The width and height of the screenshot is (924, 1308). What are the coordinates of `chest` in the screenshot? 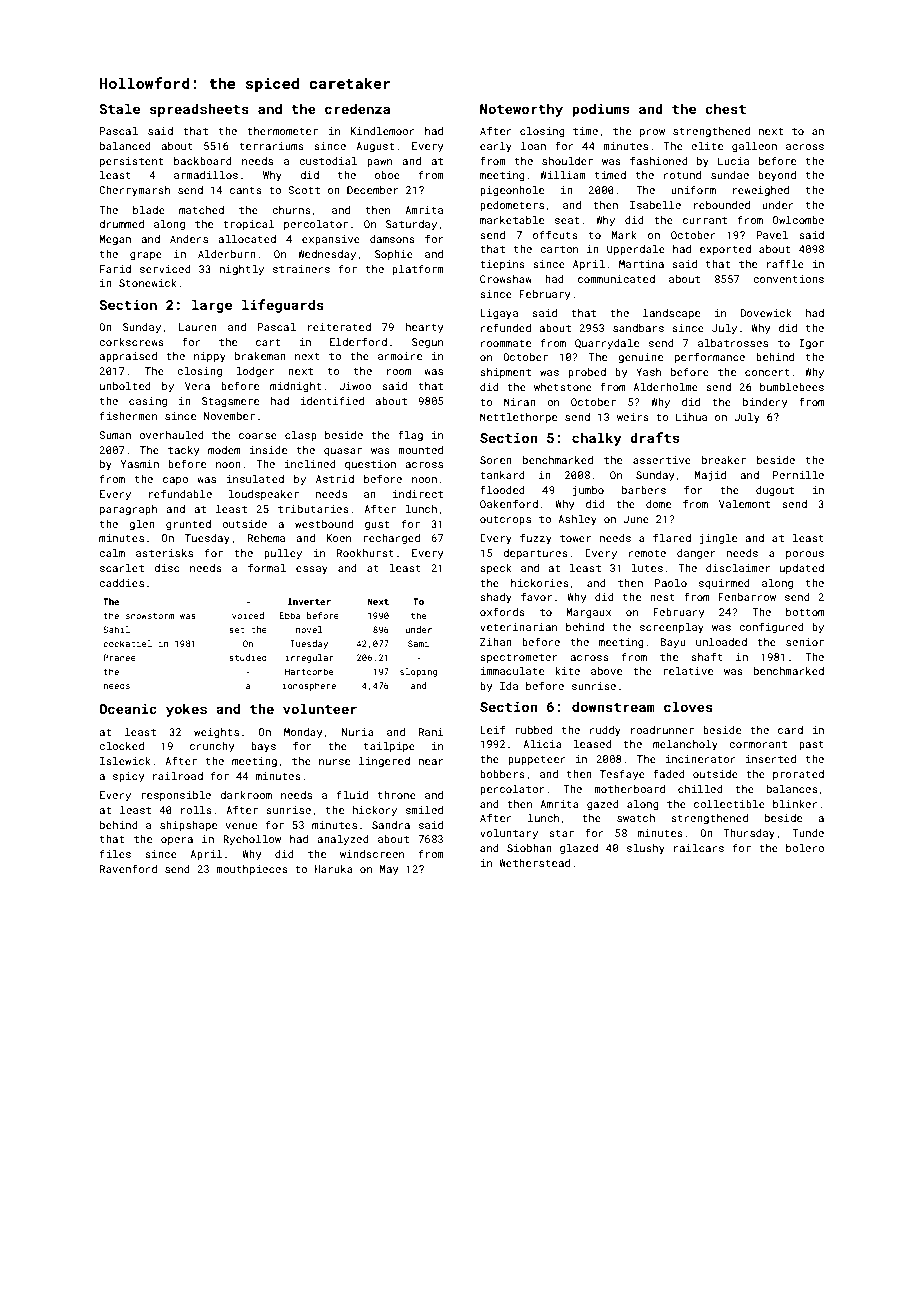 It's located at (725, 108).
